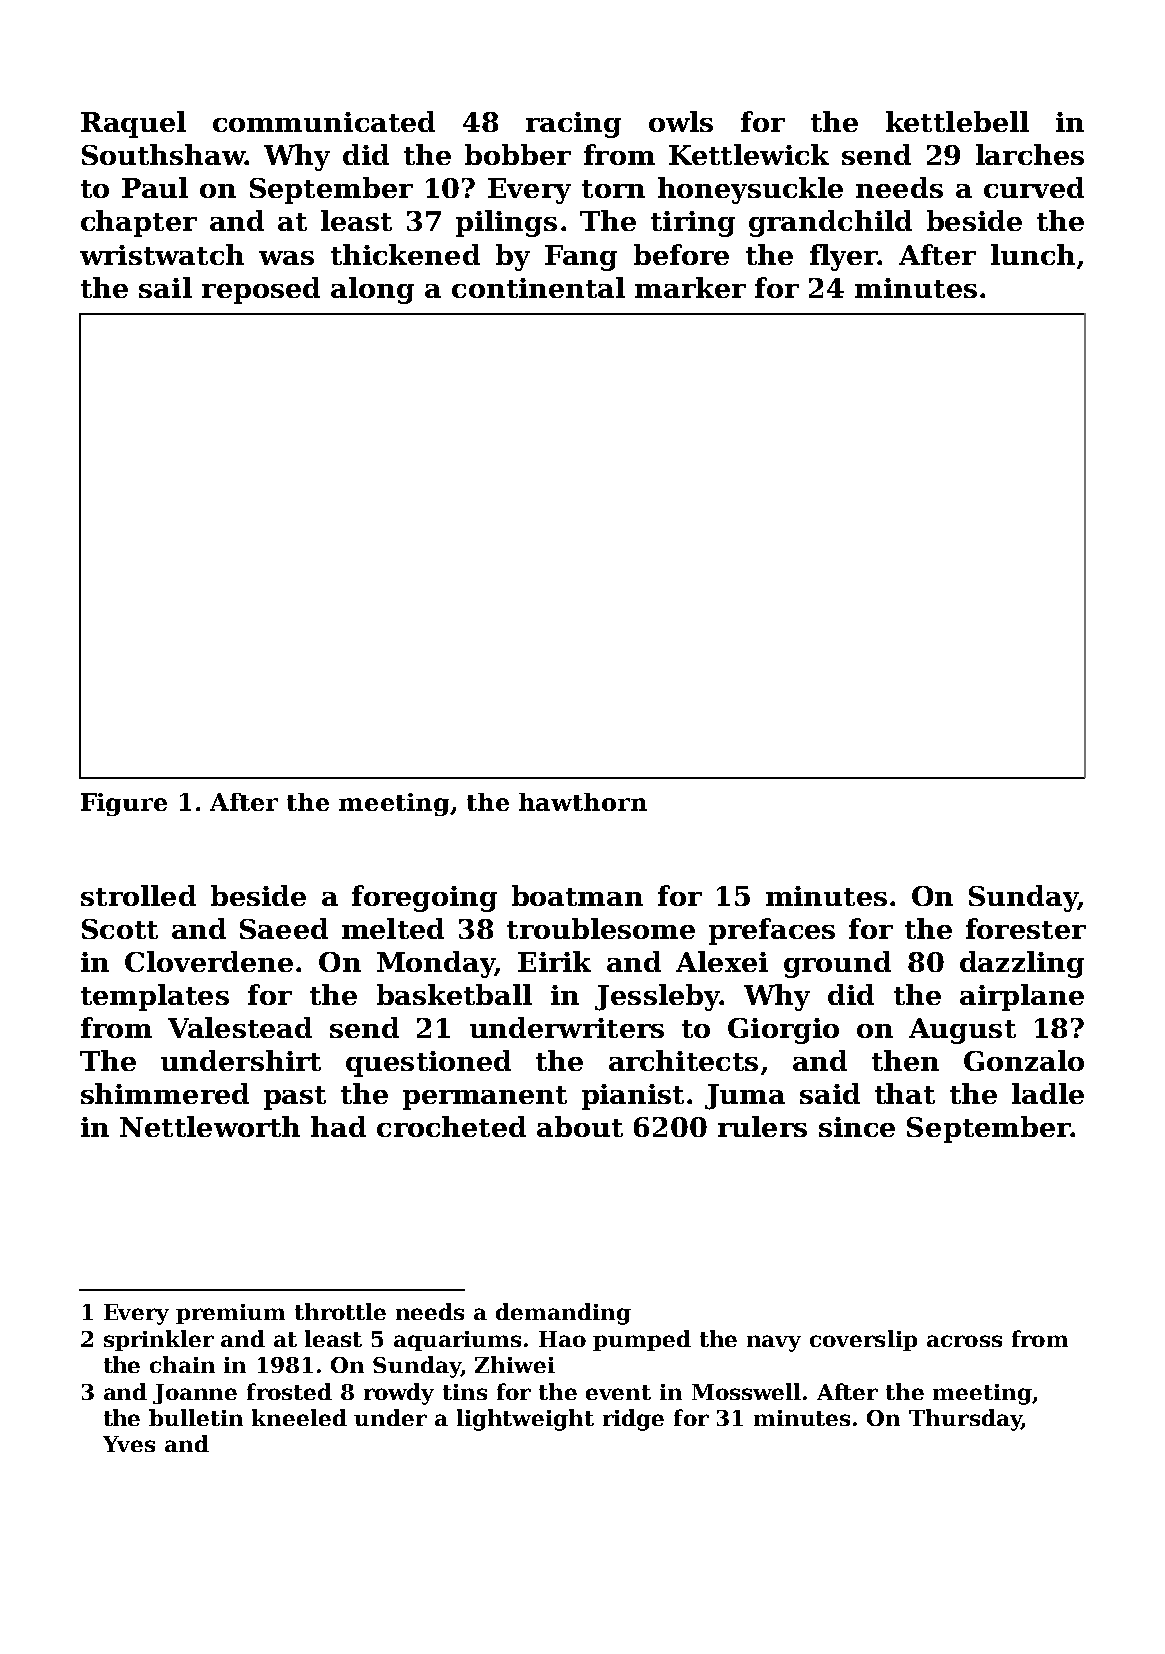 This screenshot has width=1165, height=1654. What do you see at coordinates (583, 802) in the screenshot?
I see `hawthorn` at bounding box center [583, 802].
